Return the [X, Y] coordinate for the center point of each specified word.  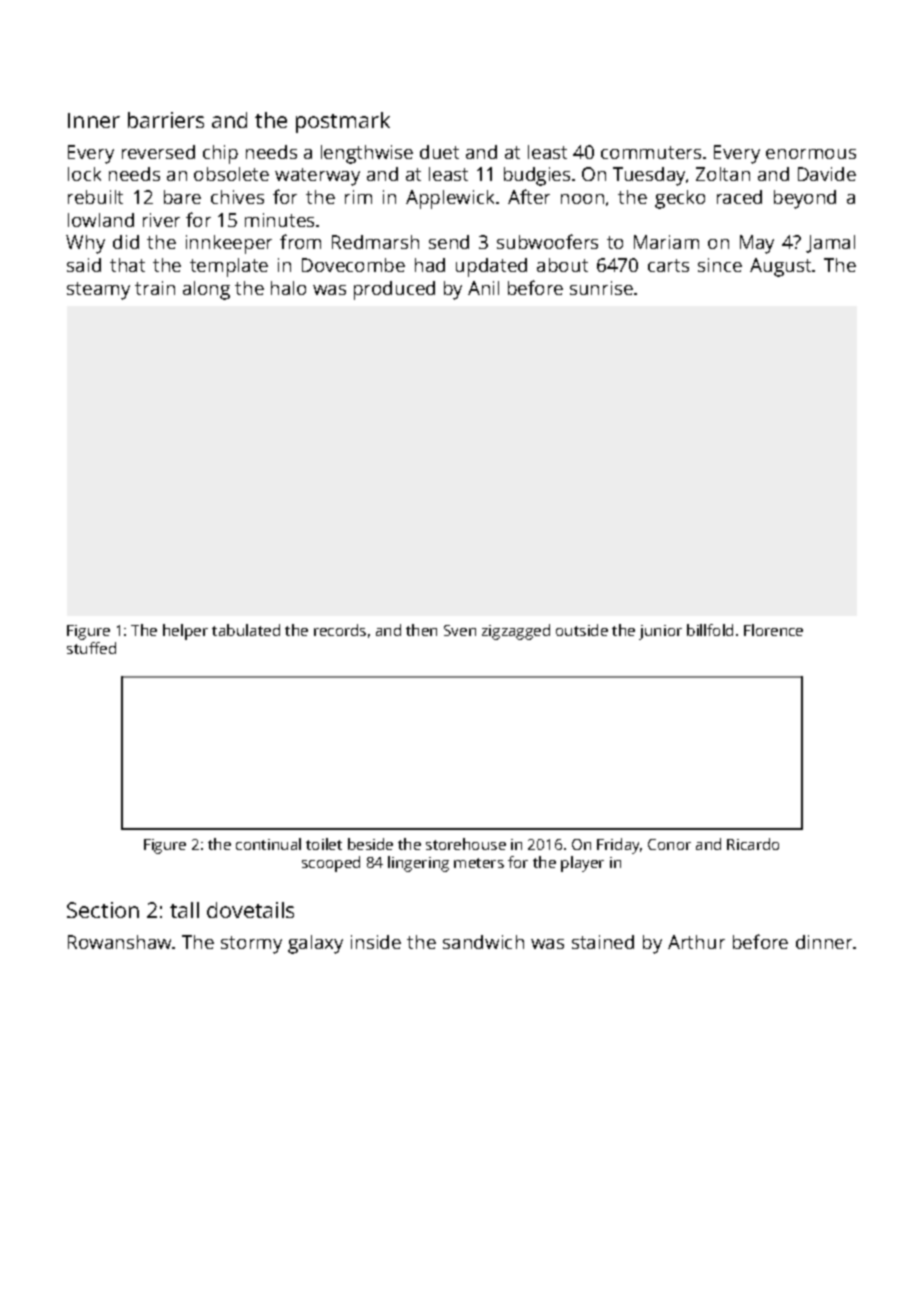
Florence [773, 630]
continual [268, 844]
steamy [98, 291]
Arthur [696, 942]
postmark [343, 122]
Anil [483, 288]
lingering [418, 864]
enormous [811, 154]
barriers [166, 120]
